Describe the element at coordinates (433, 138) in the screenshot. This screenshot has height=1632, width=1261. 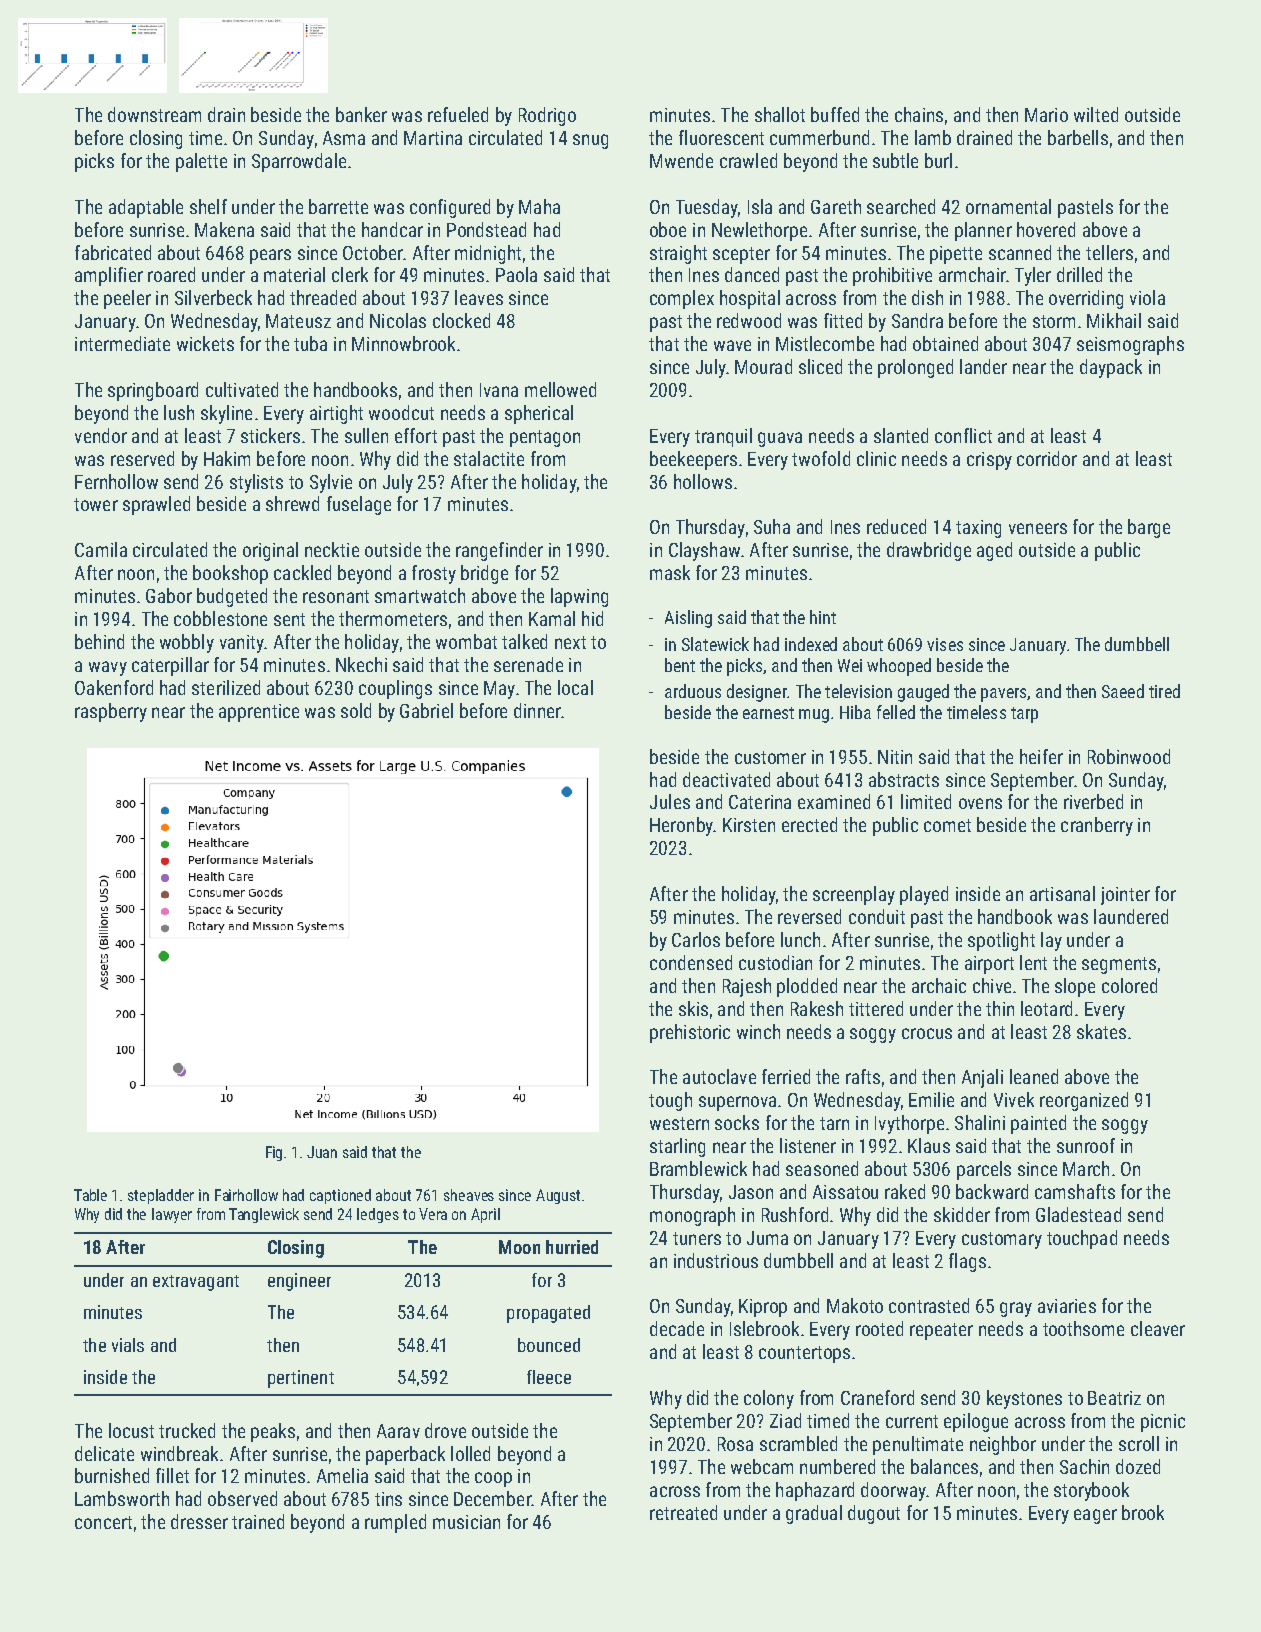
I see `Martina` at that location.
